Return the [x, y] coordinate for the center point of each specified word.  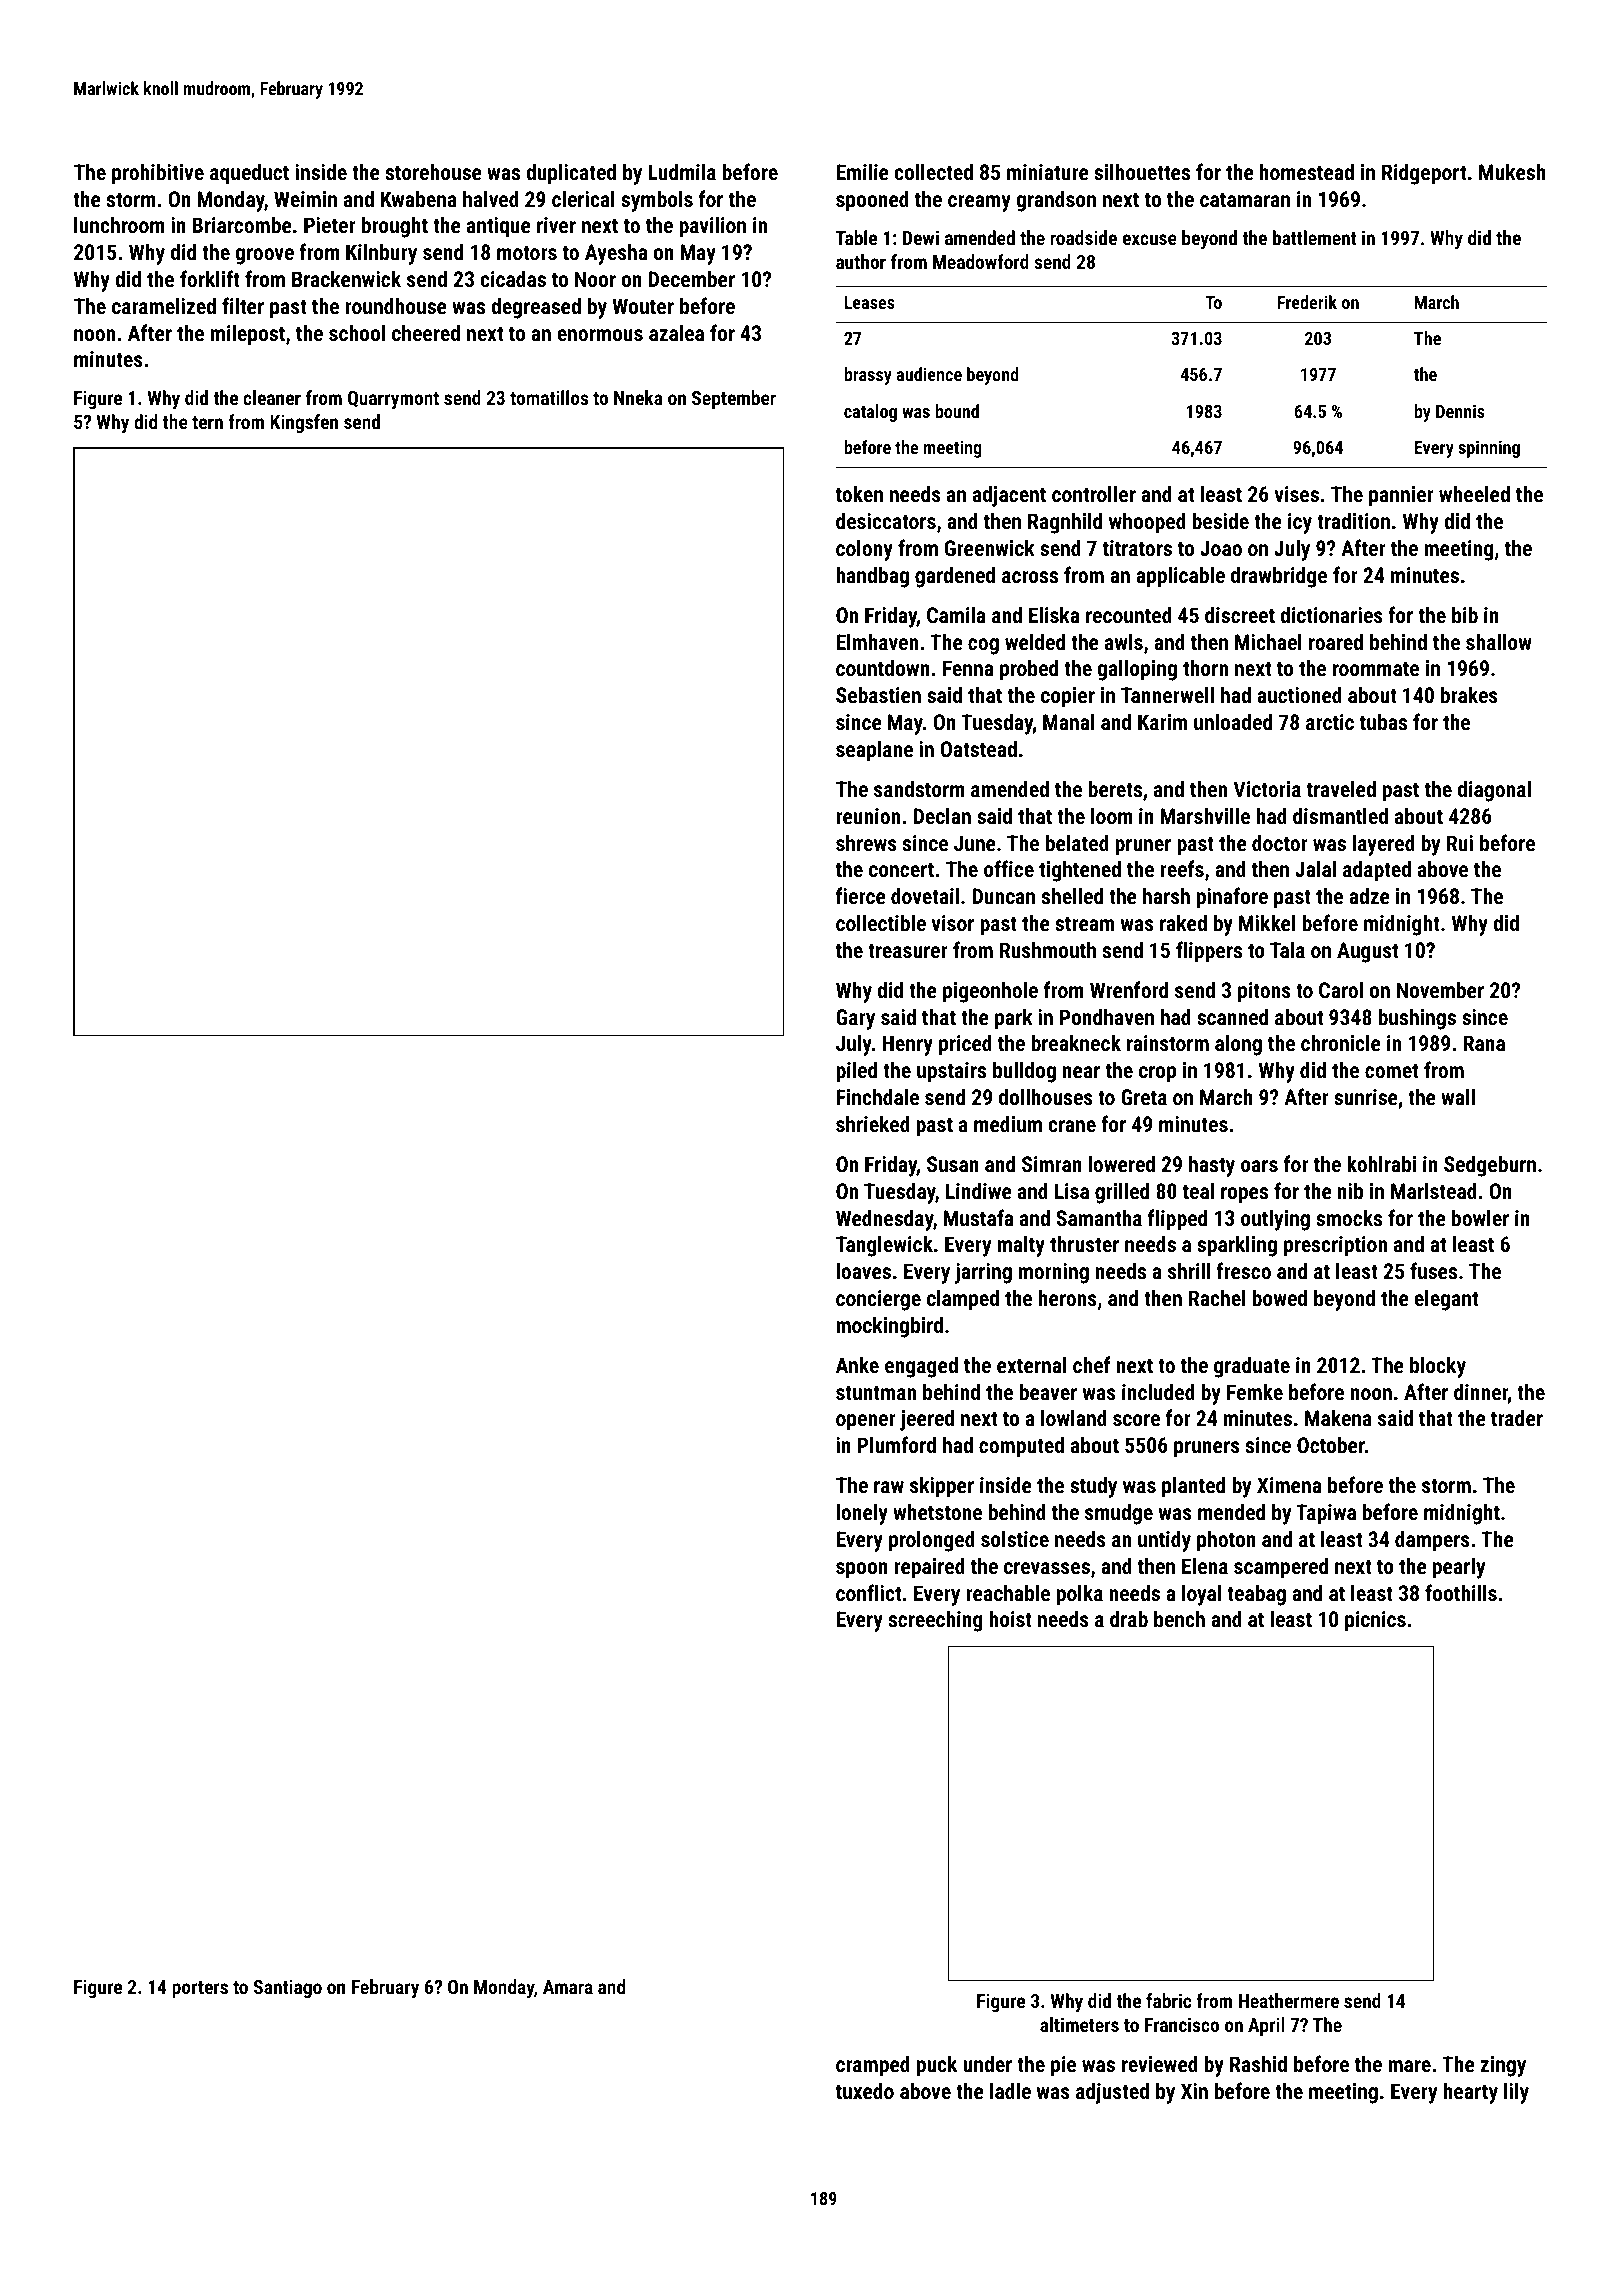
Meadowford [981, 261]
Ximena [1289, 1485]
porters [200, 1989]
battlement [1315, 237]
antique [499, 227]
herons [1068, 1297]
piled [856, 1072]
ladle [1010, 2090]
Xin [1194, 2091]
